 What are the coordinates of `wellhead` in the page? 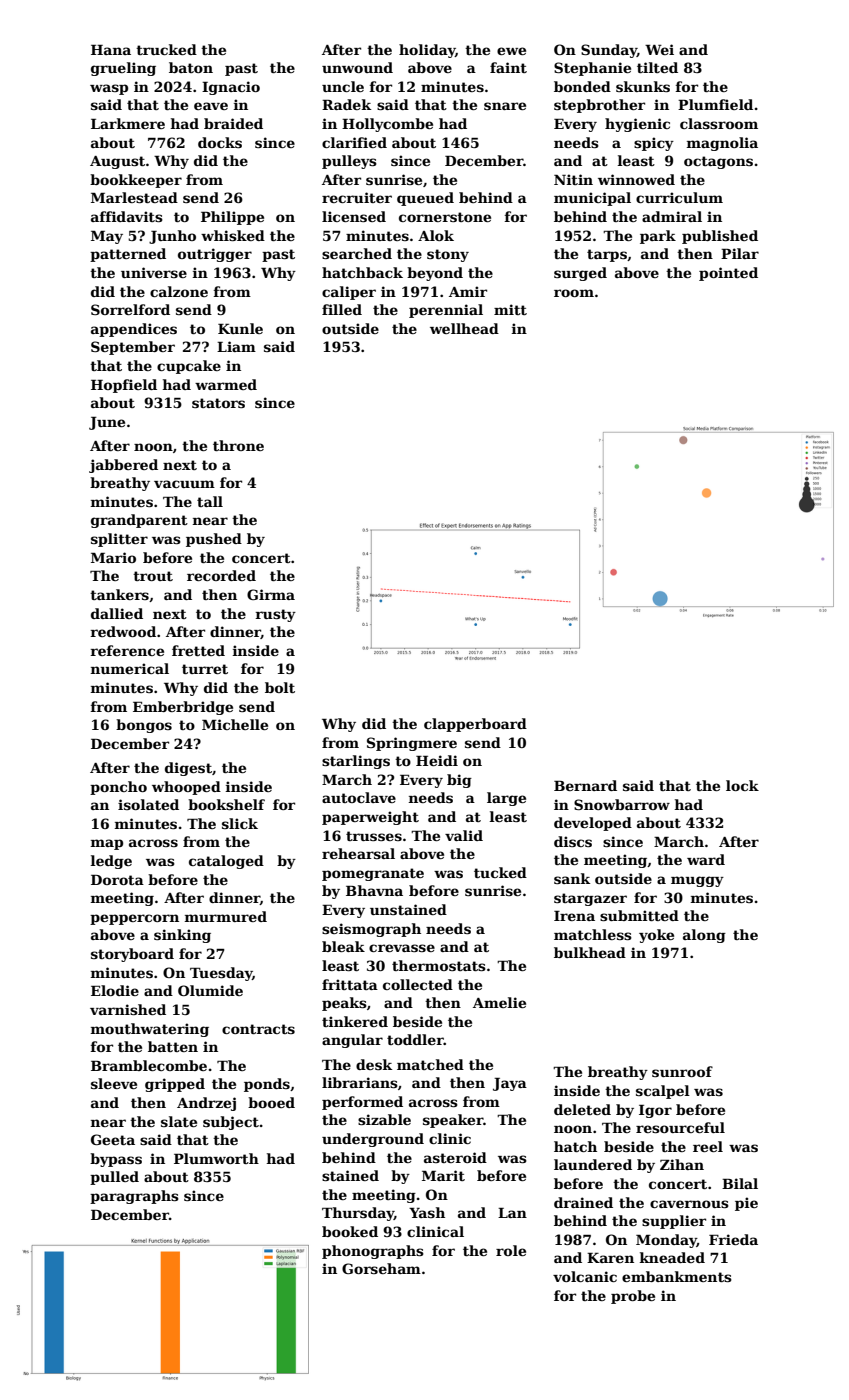 It's located at (464, 328).
